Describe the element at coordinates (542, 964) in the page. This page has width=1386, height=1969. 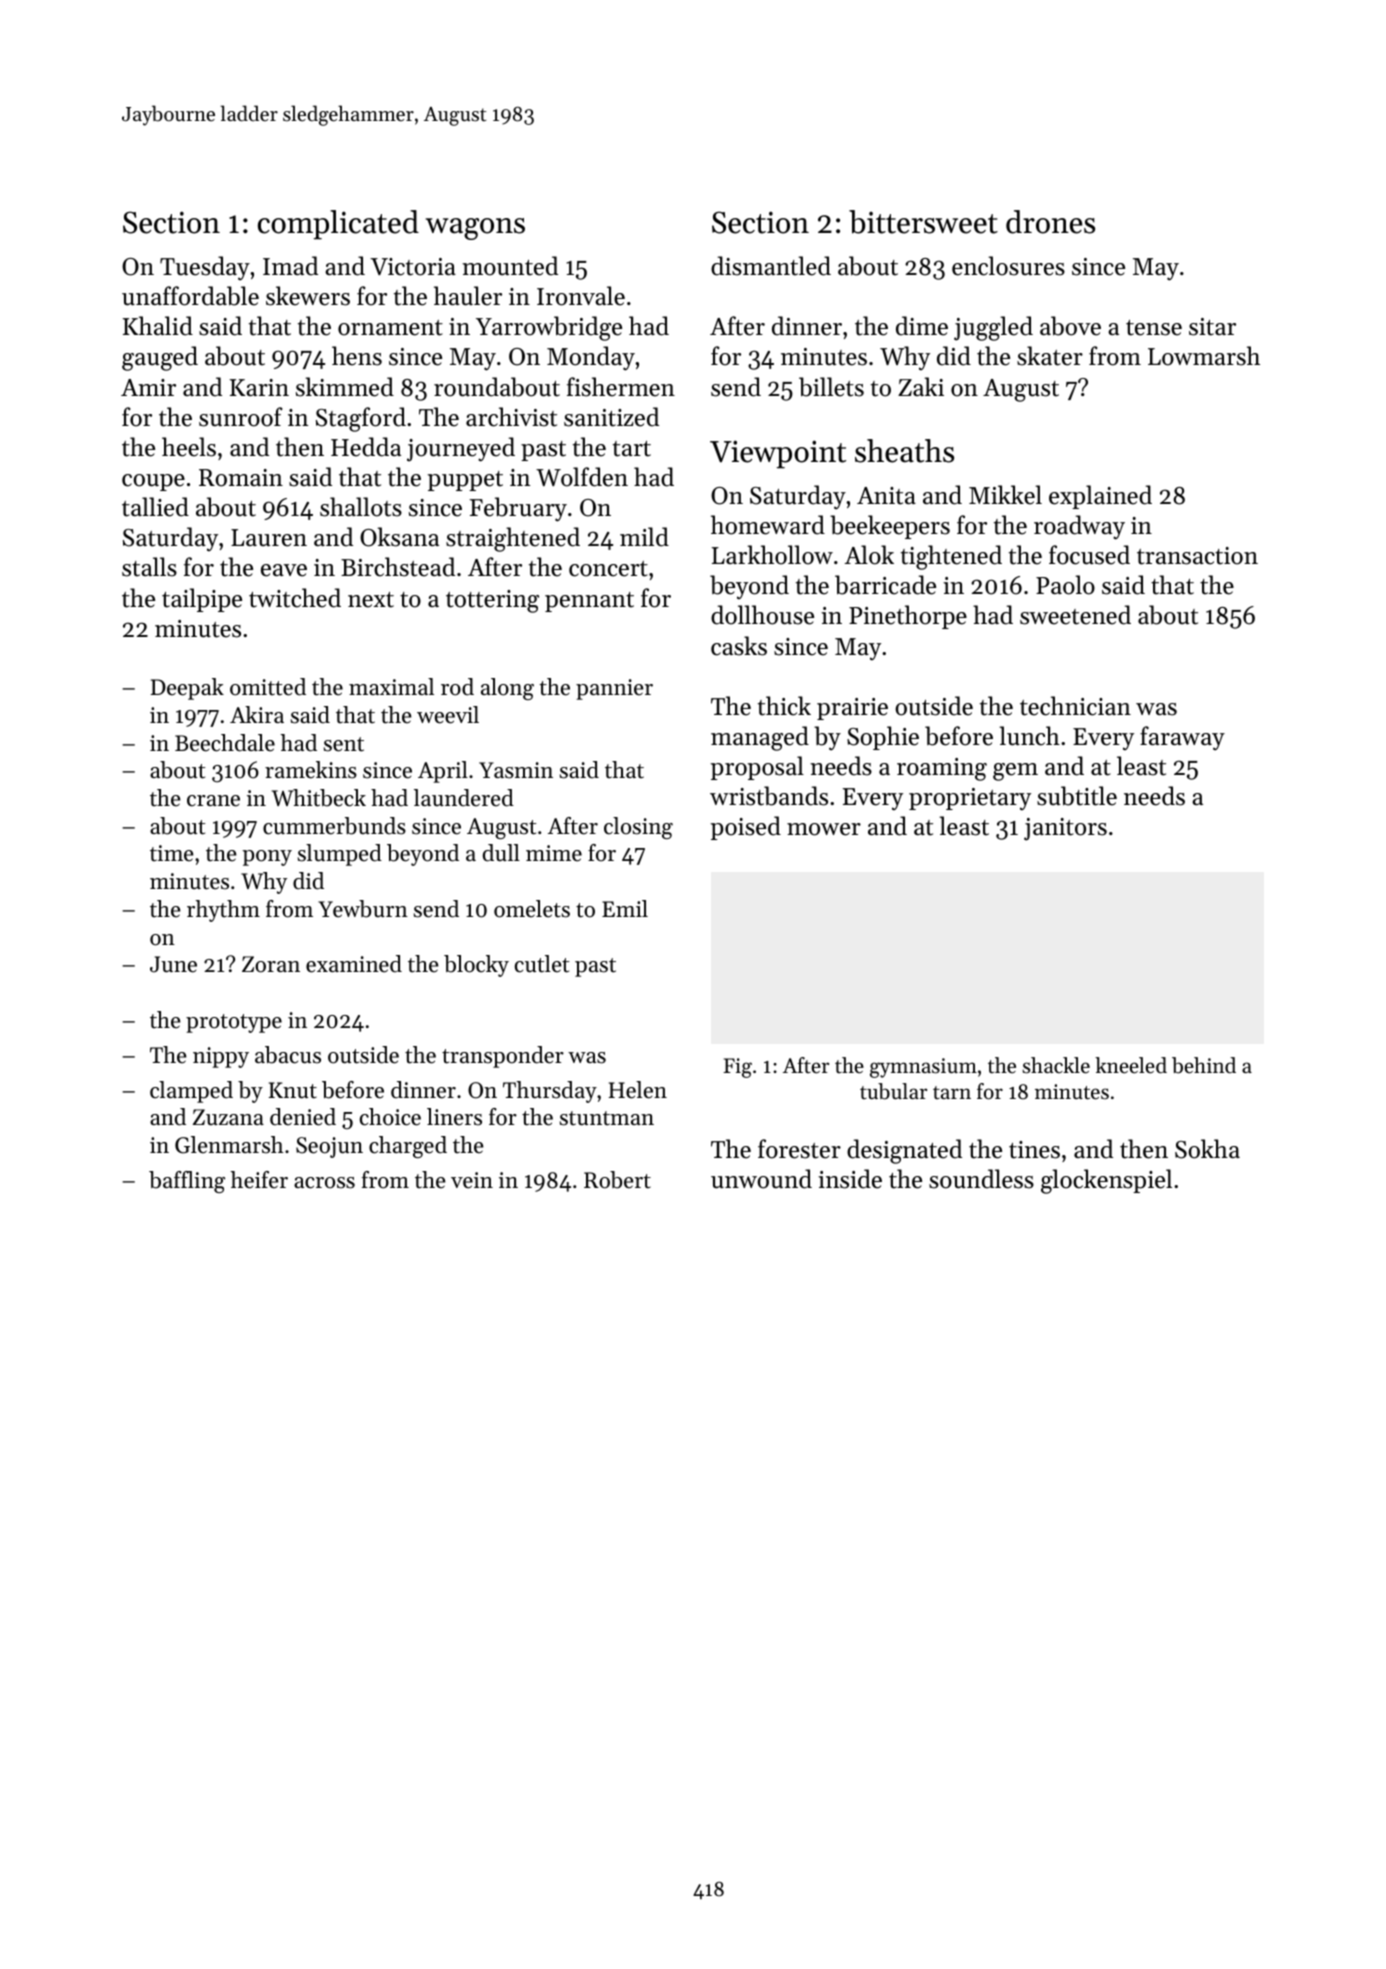
I see `cutlet` at that location.
